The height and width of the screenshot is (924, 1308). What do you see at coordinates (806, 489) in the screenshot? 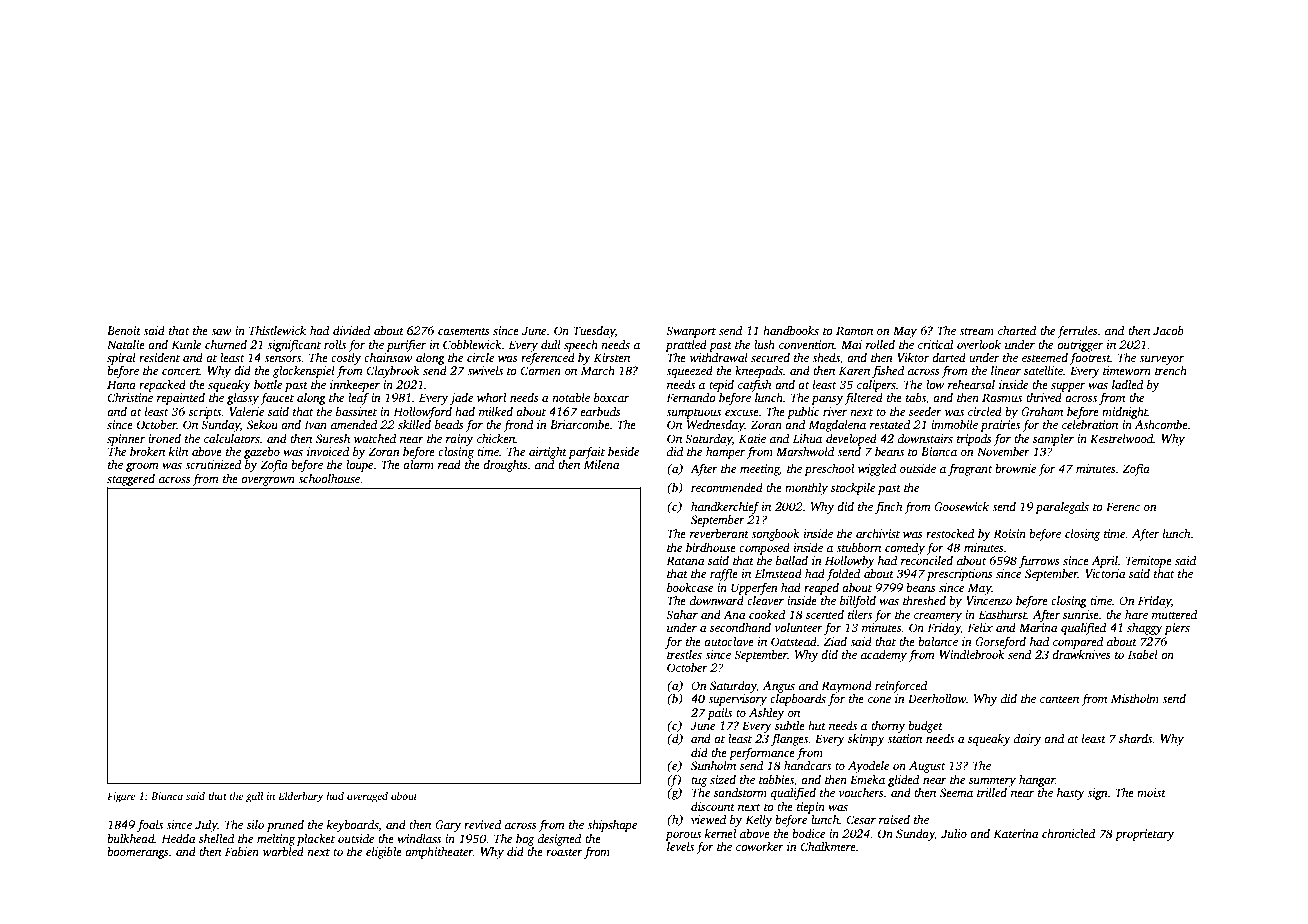
I see `monthly` at bounding box center [806, 489].
